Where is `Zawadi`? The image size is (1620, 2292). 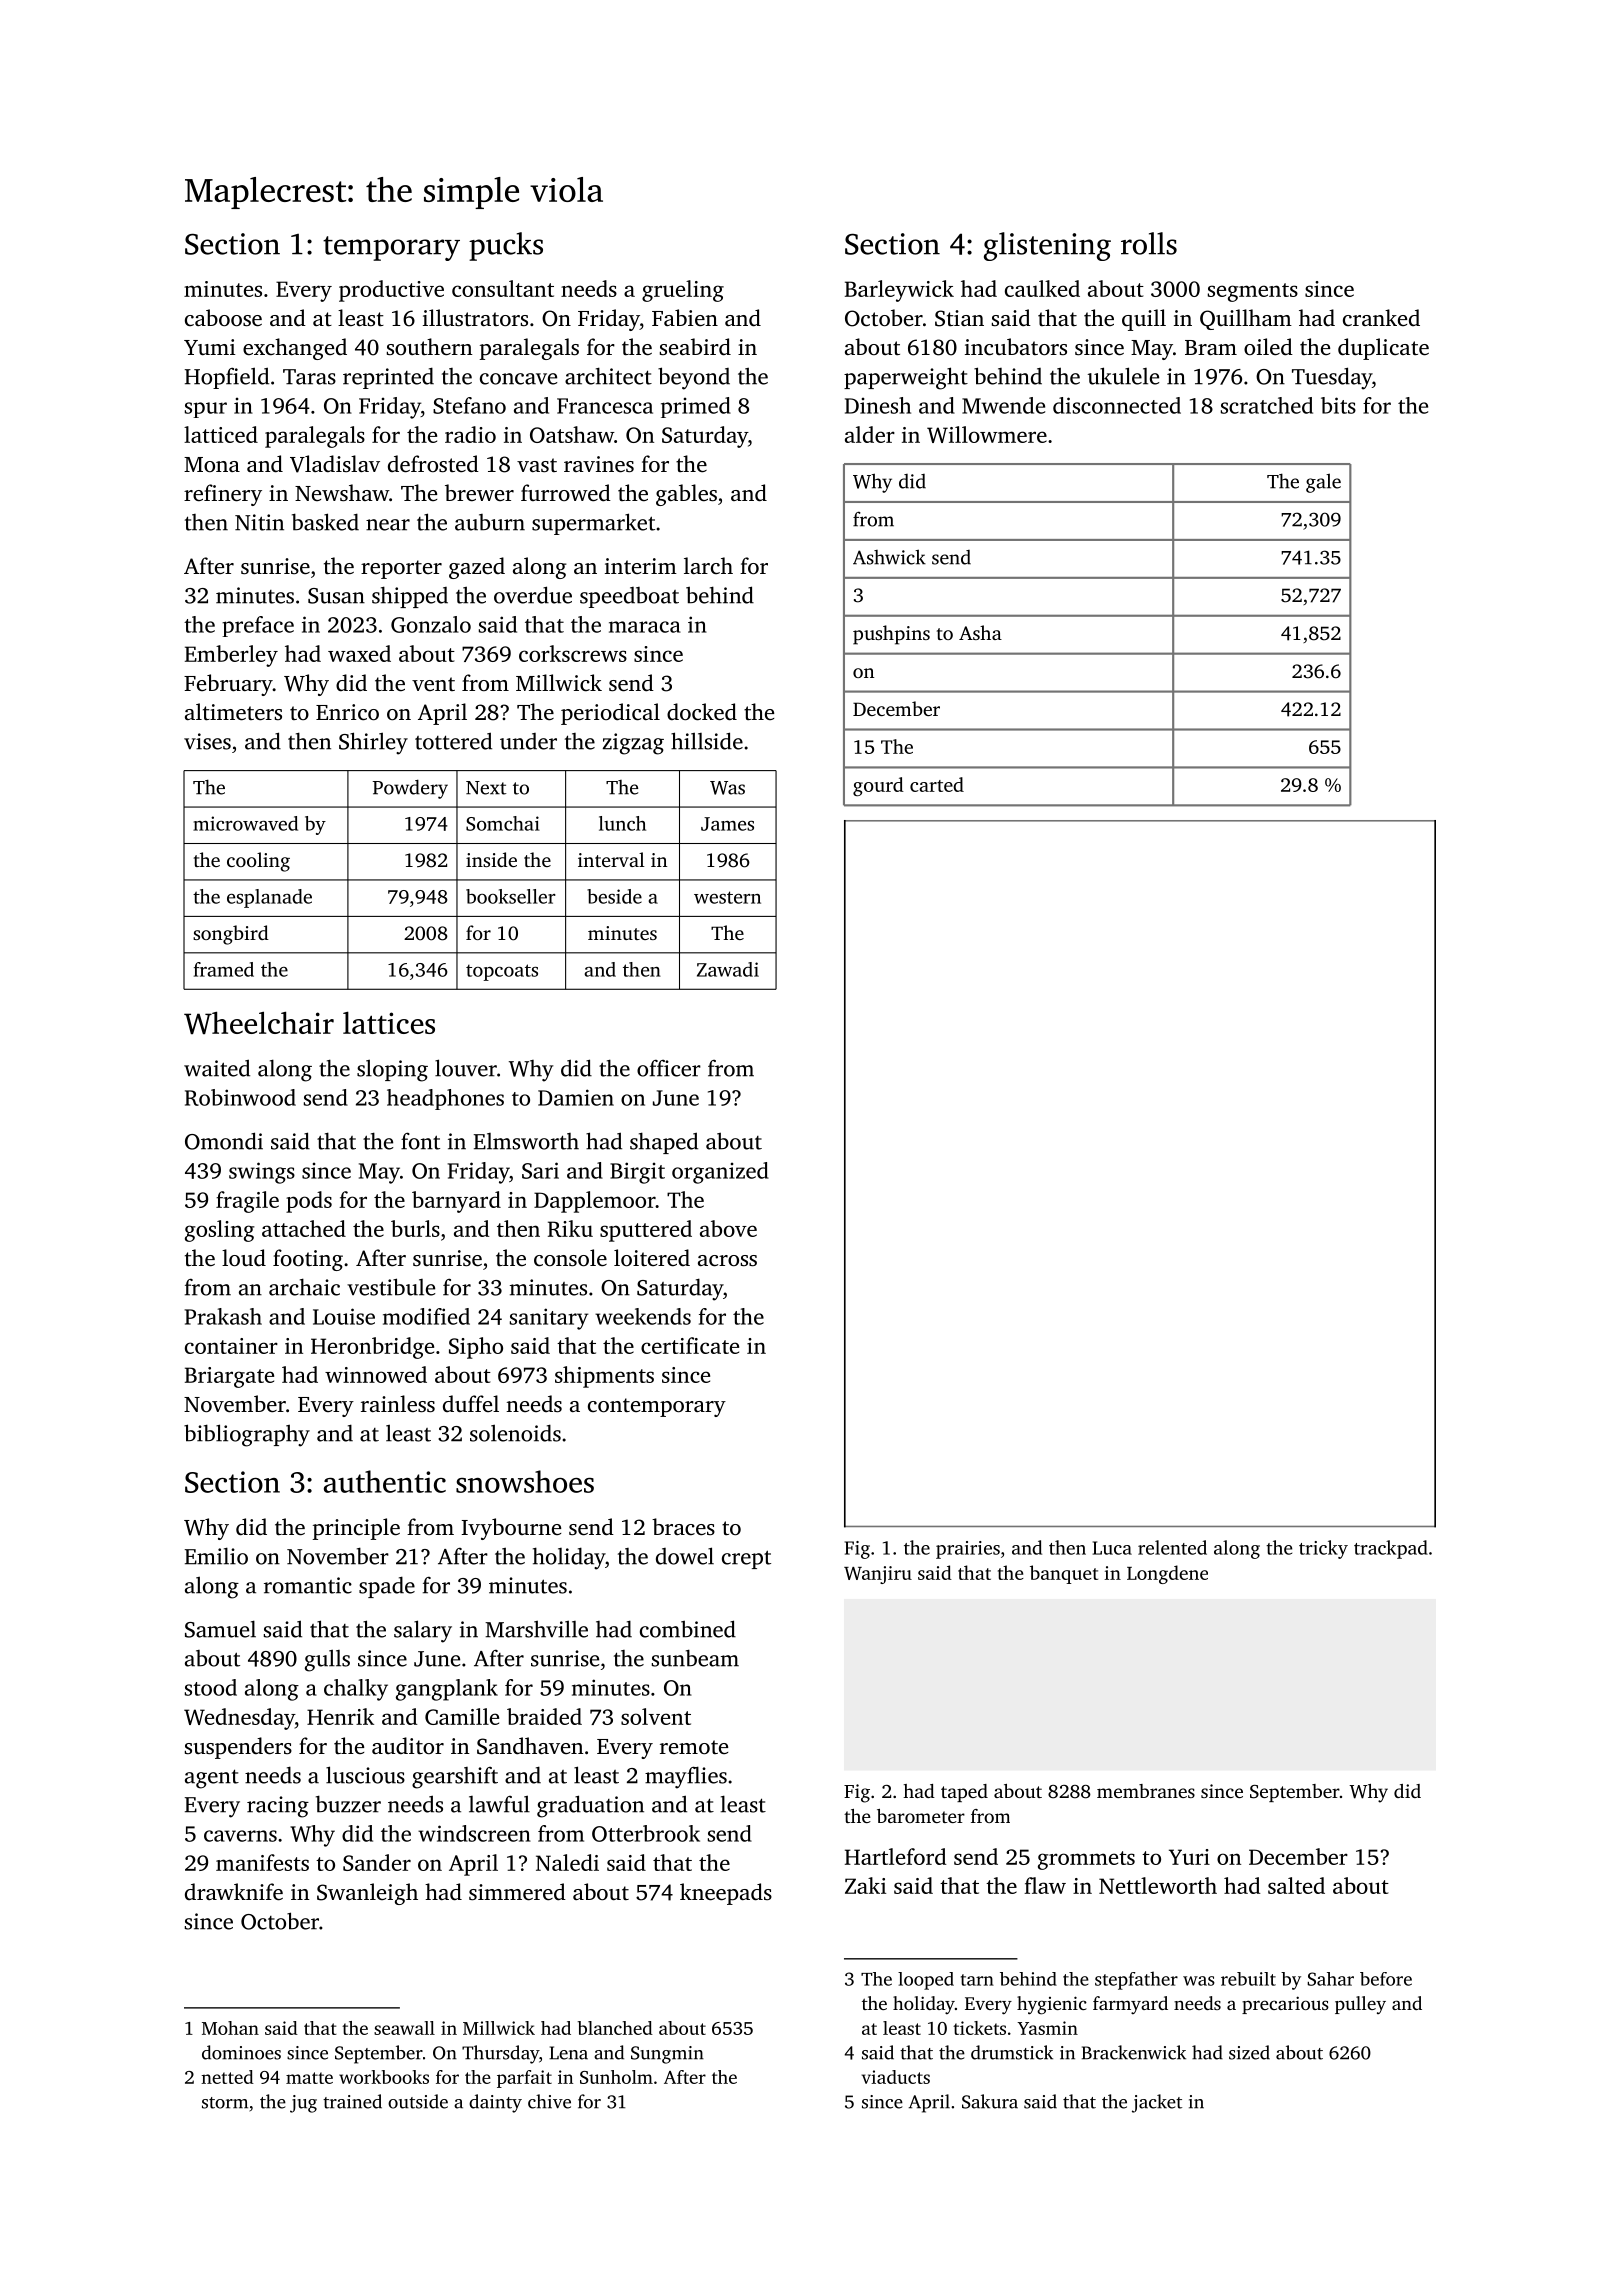
Zawadi is located at coordinates (728, 969).
